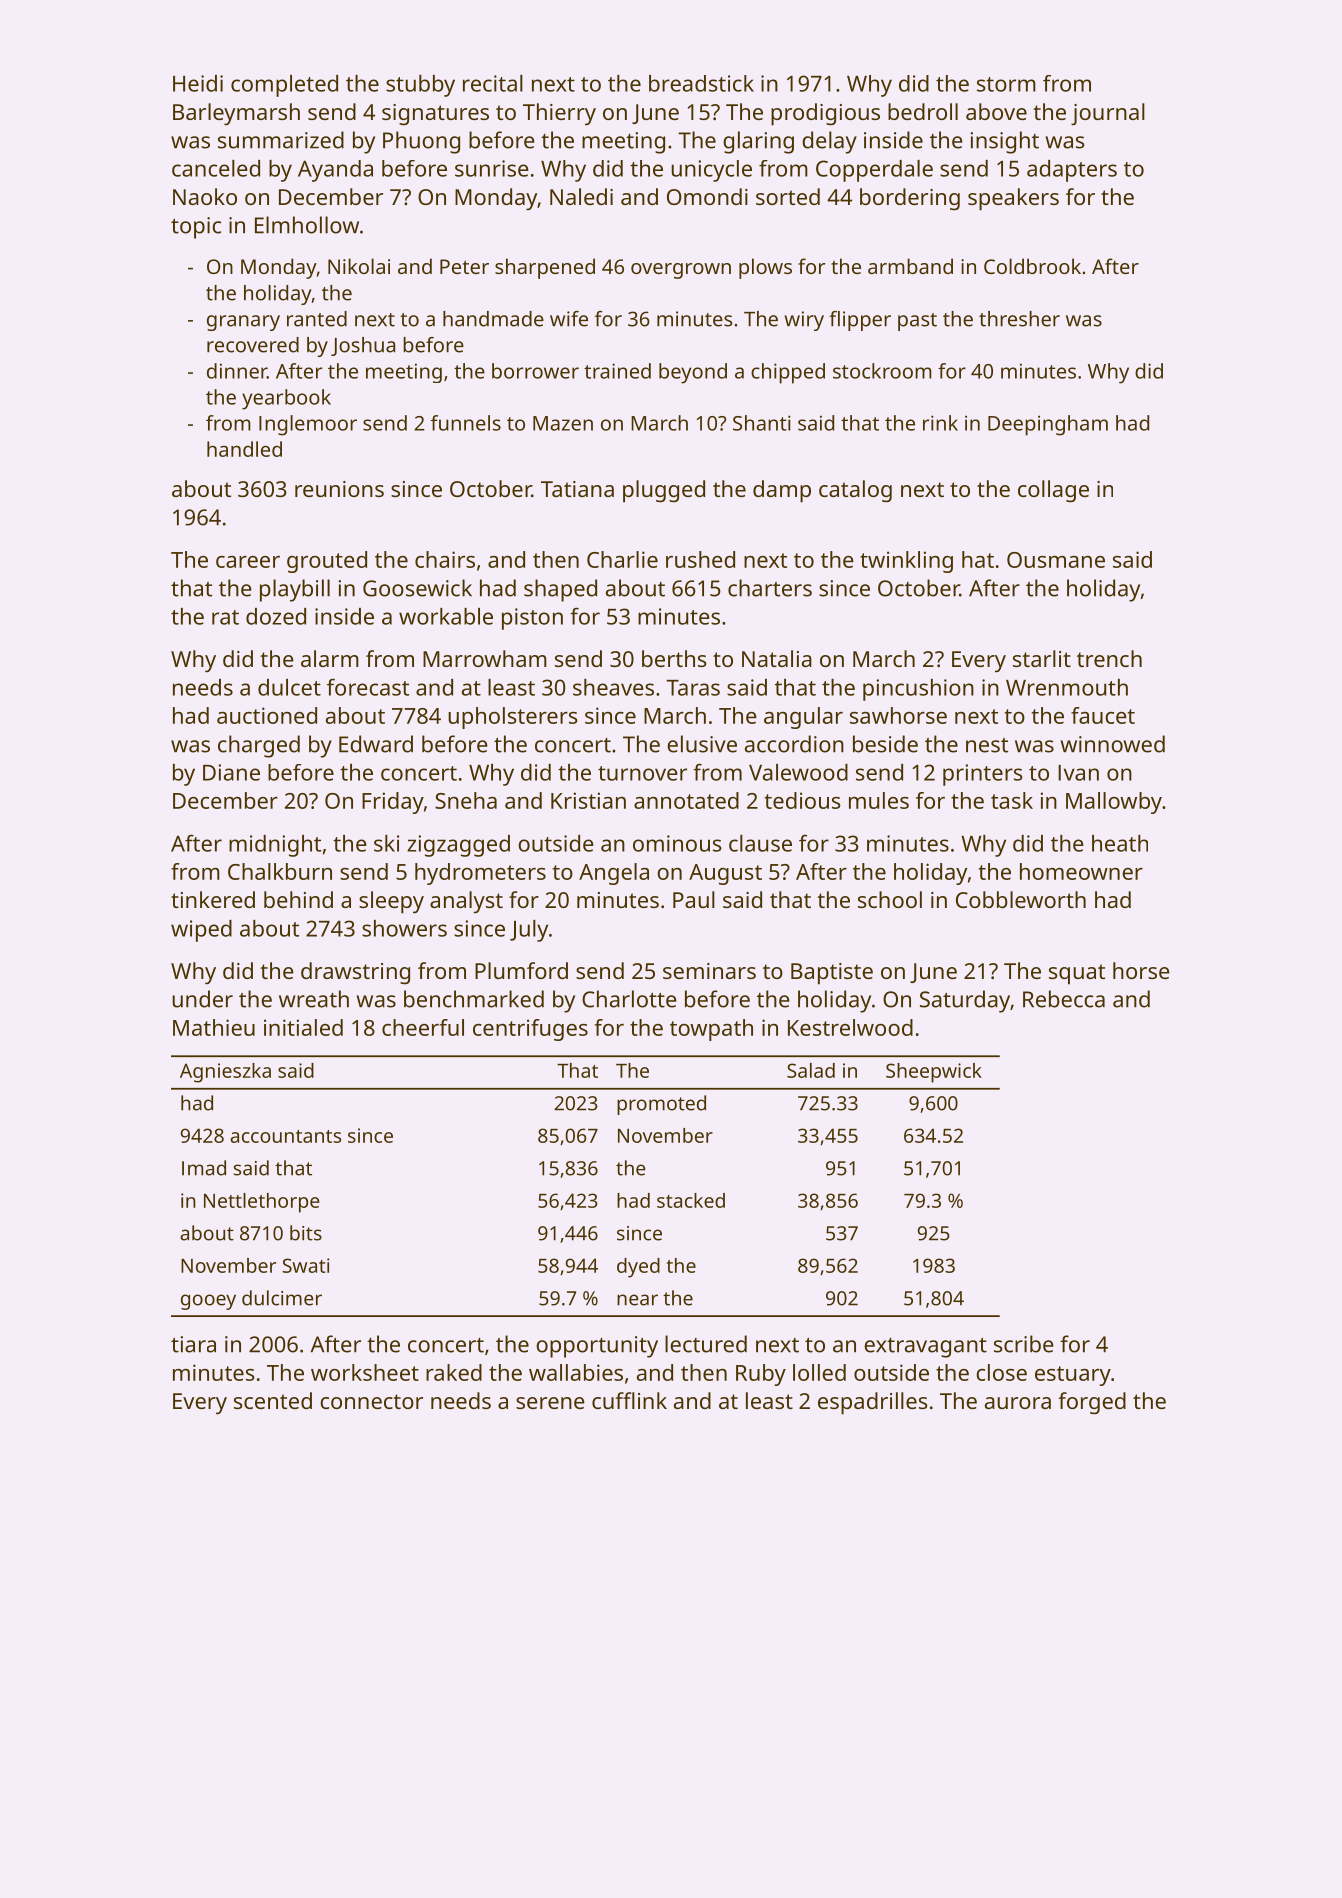 The height and width of the page is (1898, 1342). What do you see at coordinates (273, 1400) in the page?
I see `scented` at bounding box center [273, 1400].
